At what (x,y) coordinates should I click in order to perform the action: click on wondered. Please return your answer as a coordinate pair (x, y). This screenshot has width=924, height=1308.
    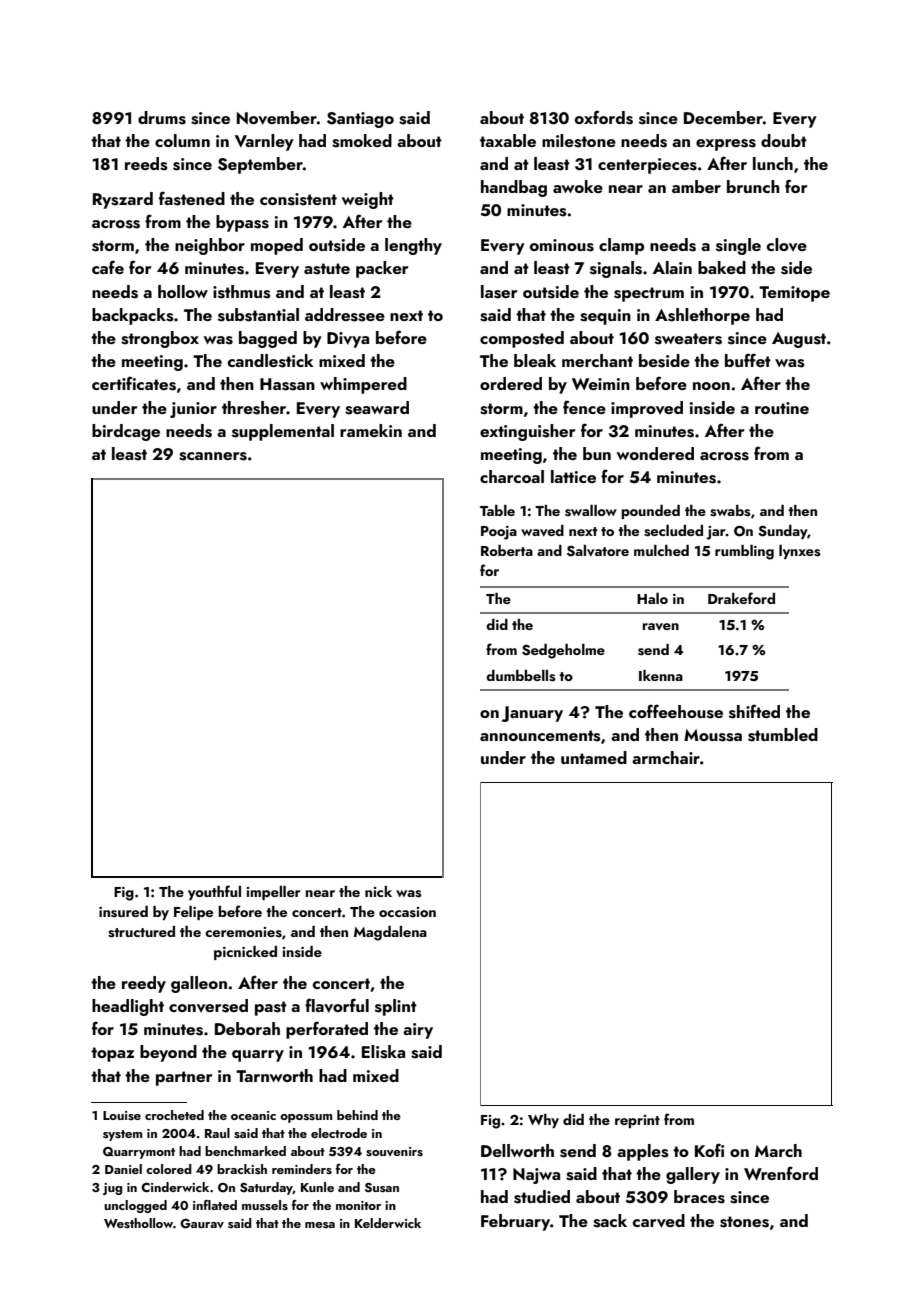
    Looking at the image, I should click on (655, 453).
